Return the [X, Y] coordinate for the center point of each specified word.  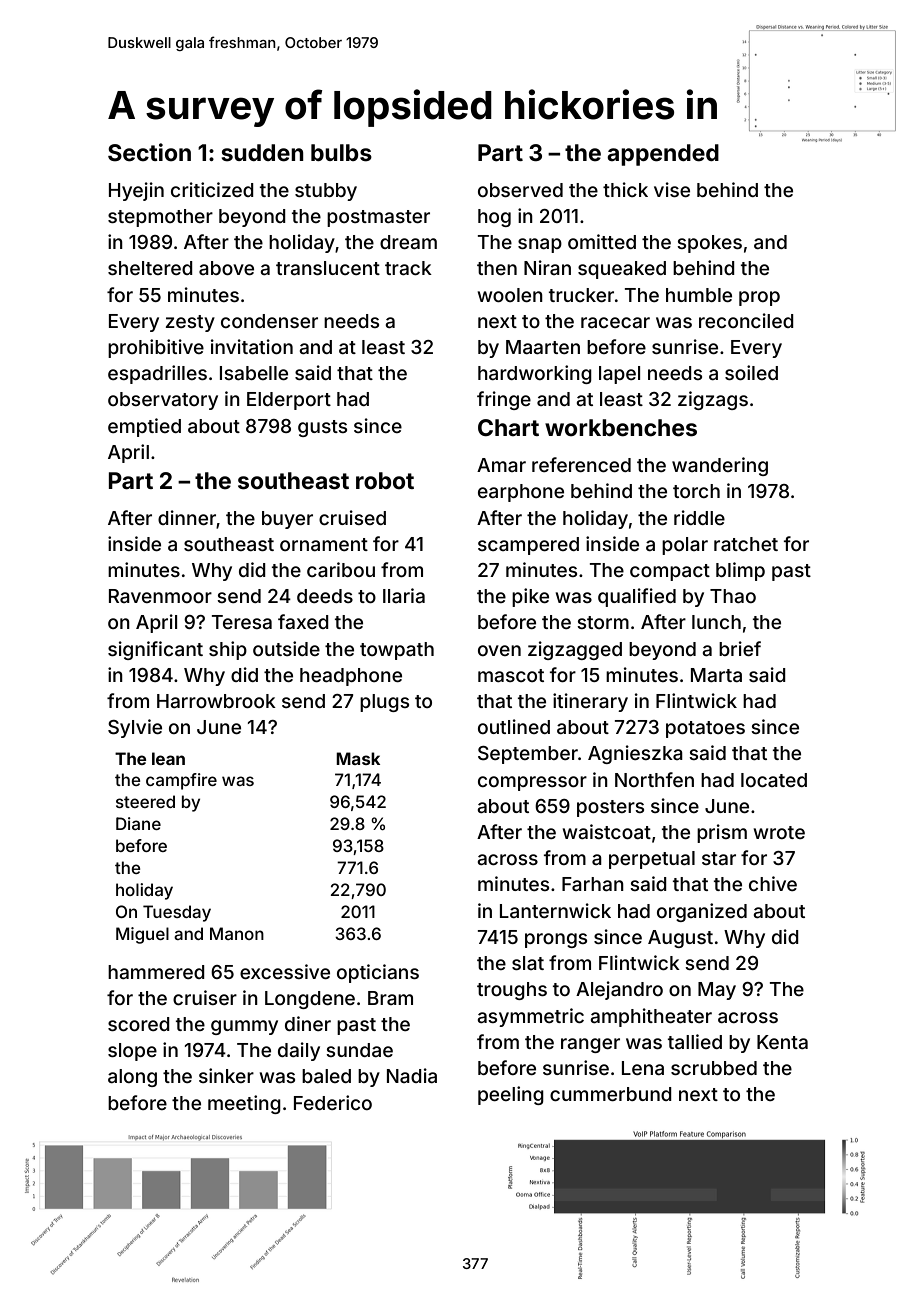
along [132, 1078]
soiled [751, 372]
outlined [514, 726]
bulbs [341, 153]
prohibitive [156, 348]
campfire [181, 781]
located [774, 780]
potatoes [705, 729]
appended [663, 155]
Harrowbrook [216, 701]
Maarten [543, 347]
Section [149, 152]
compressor [532, 783]
